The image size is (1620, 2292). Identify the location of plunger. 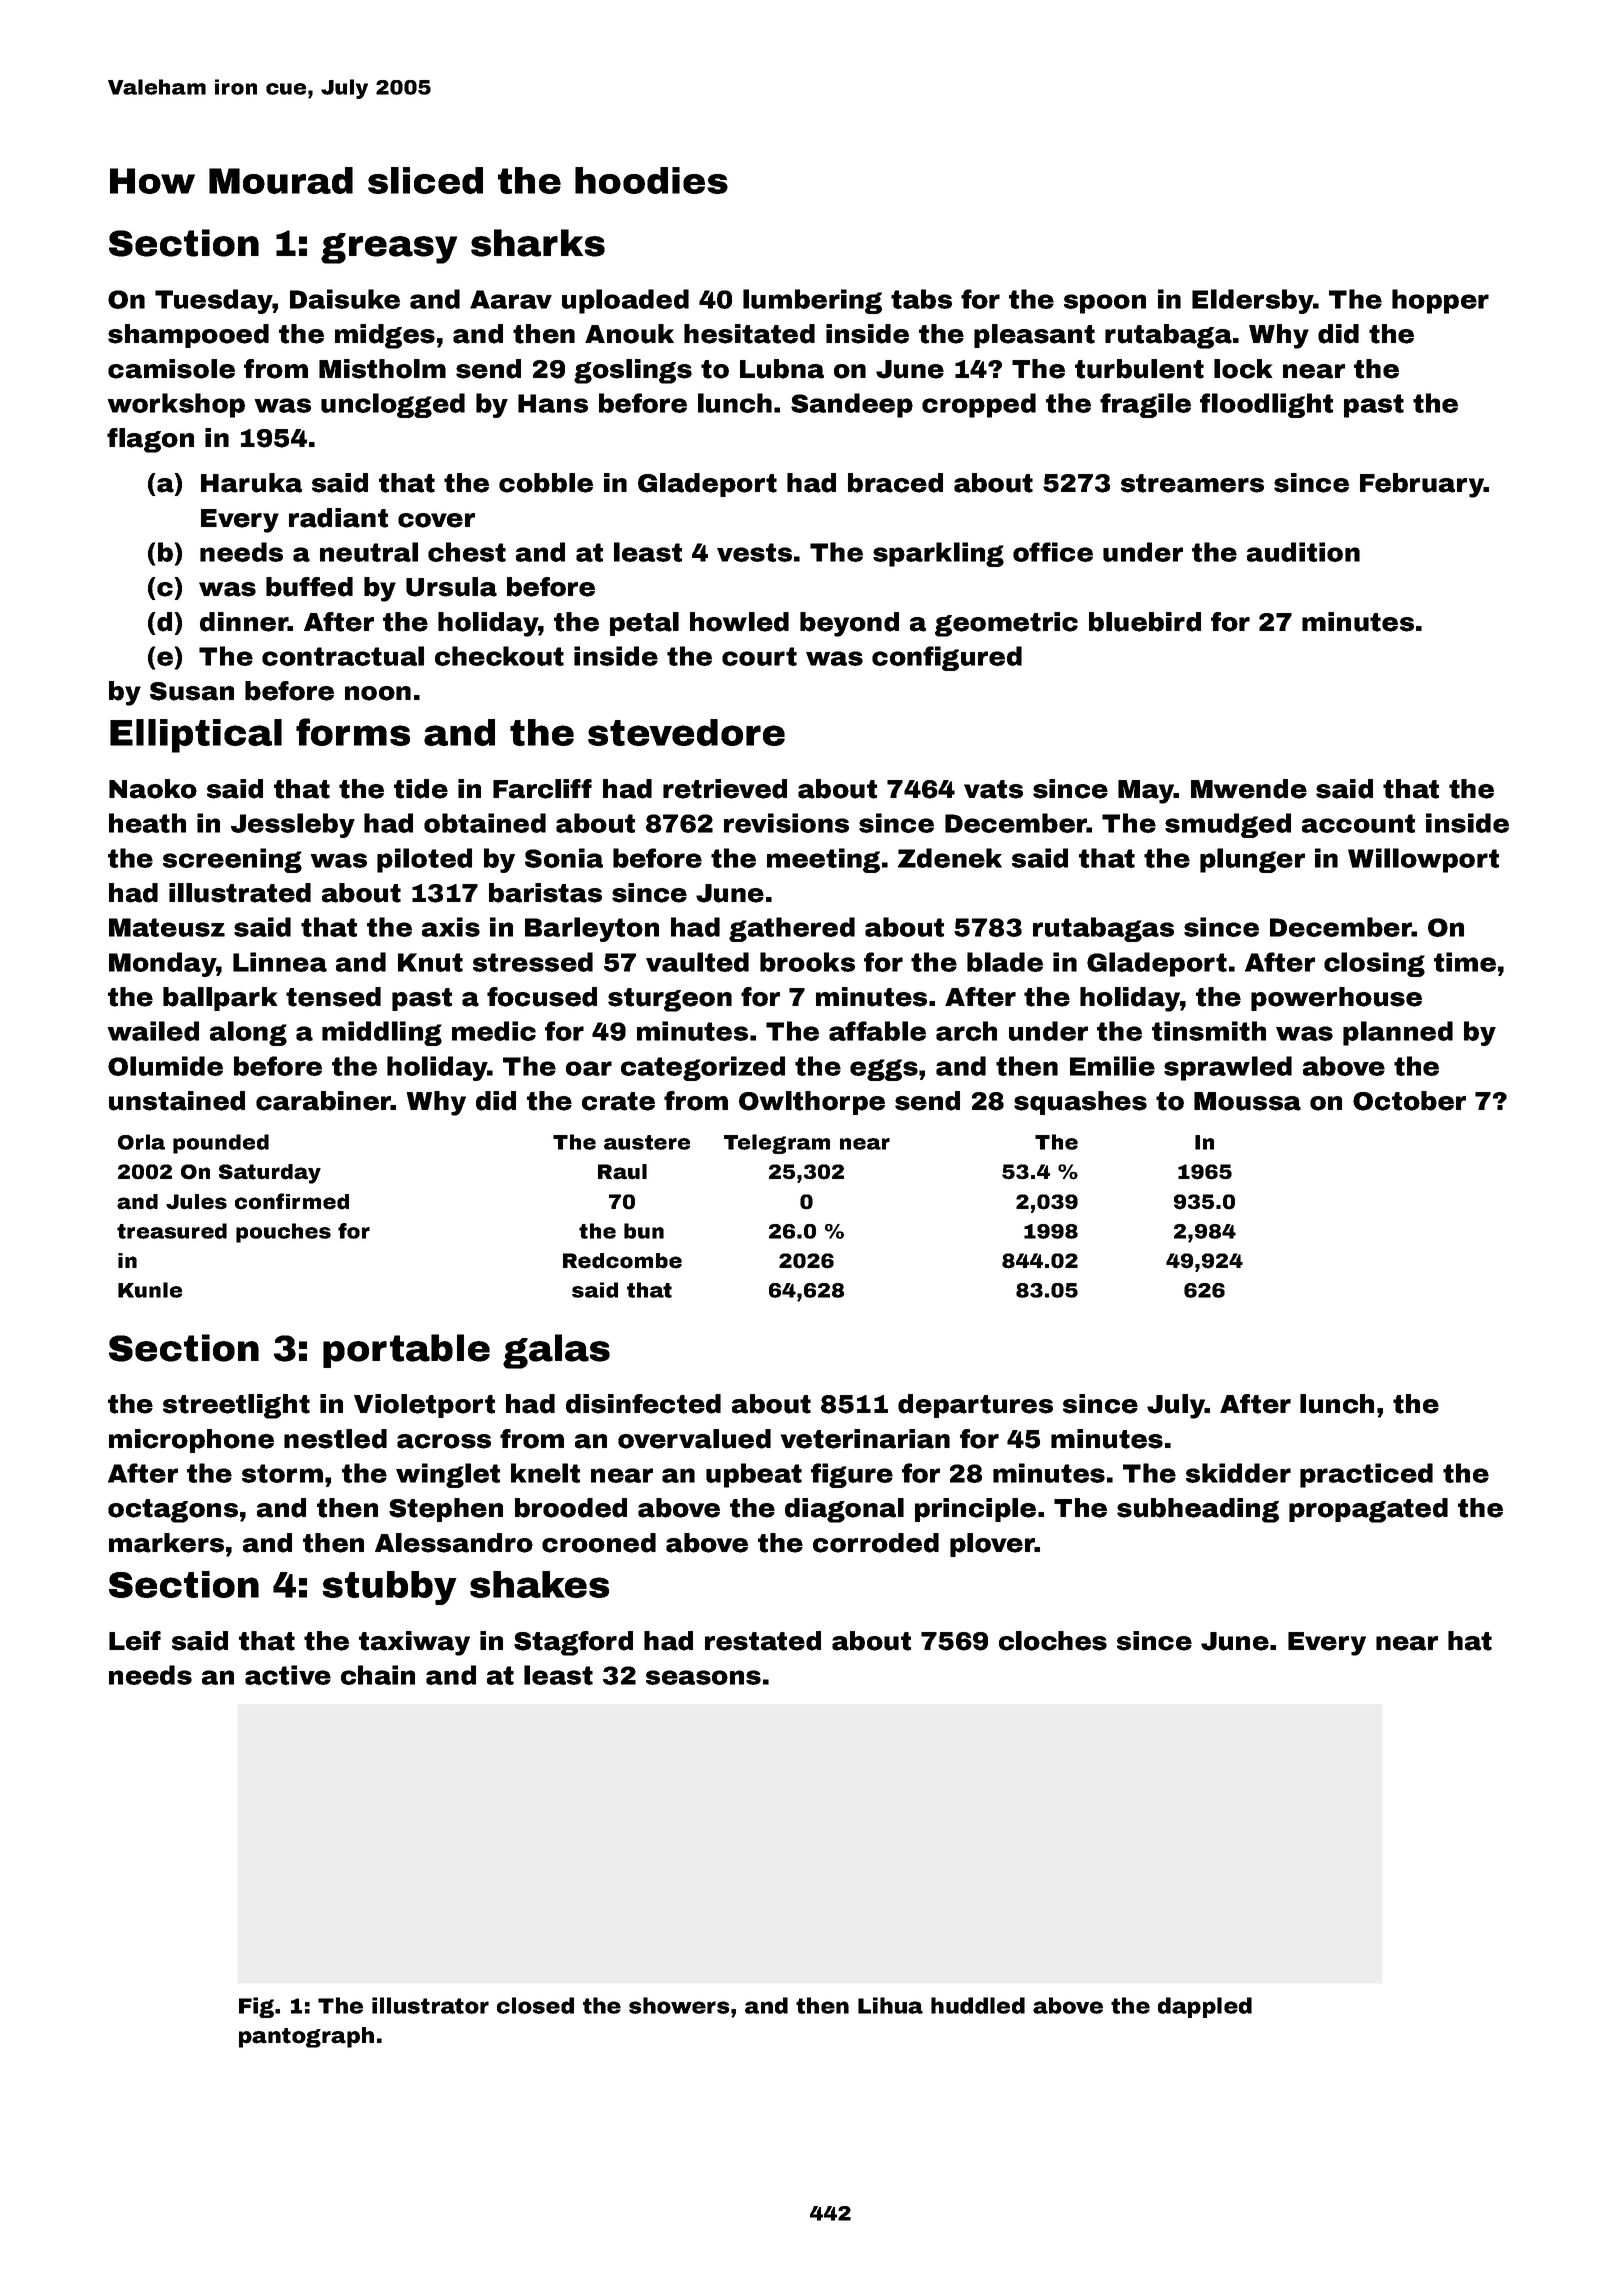
(1252, 860).
